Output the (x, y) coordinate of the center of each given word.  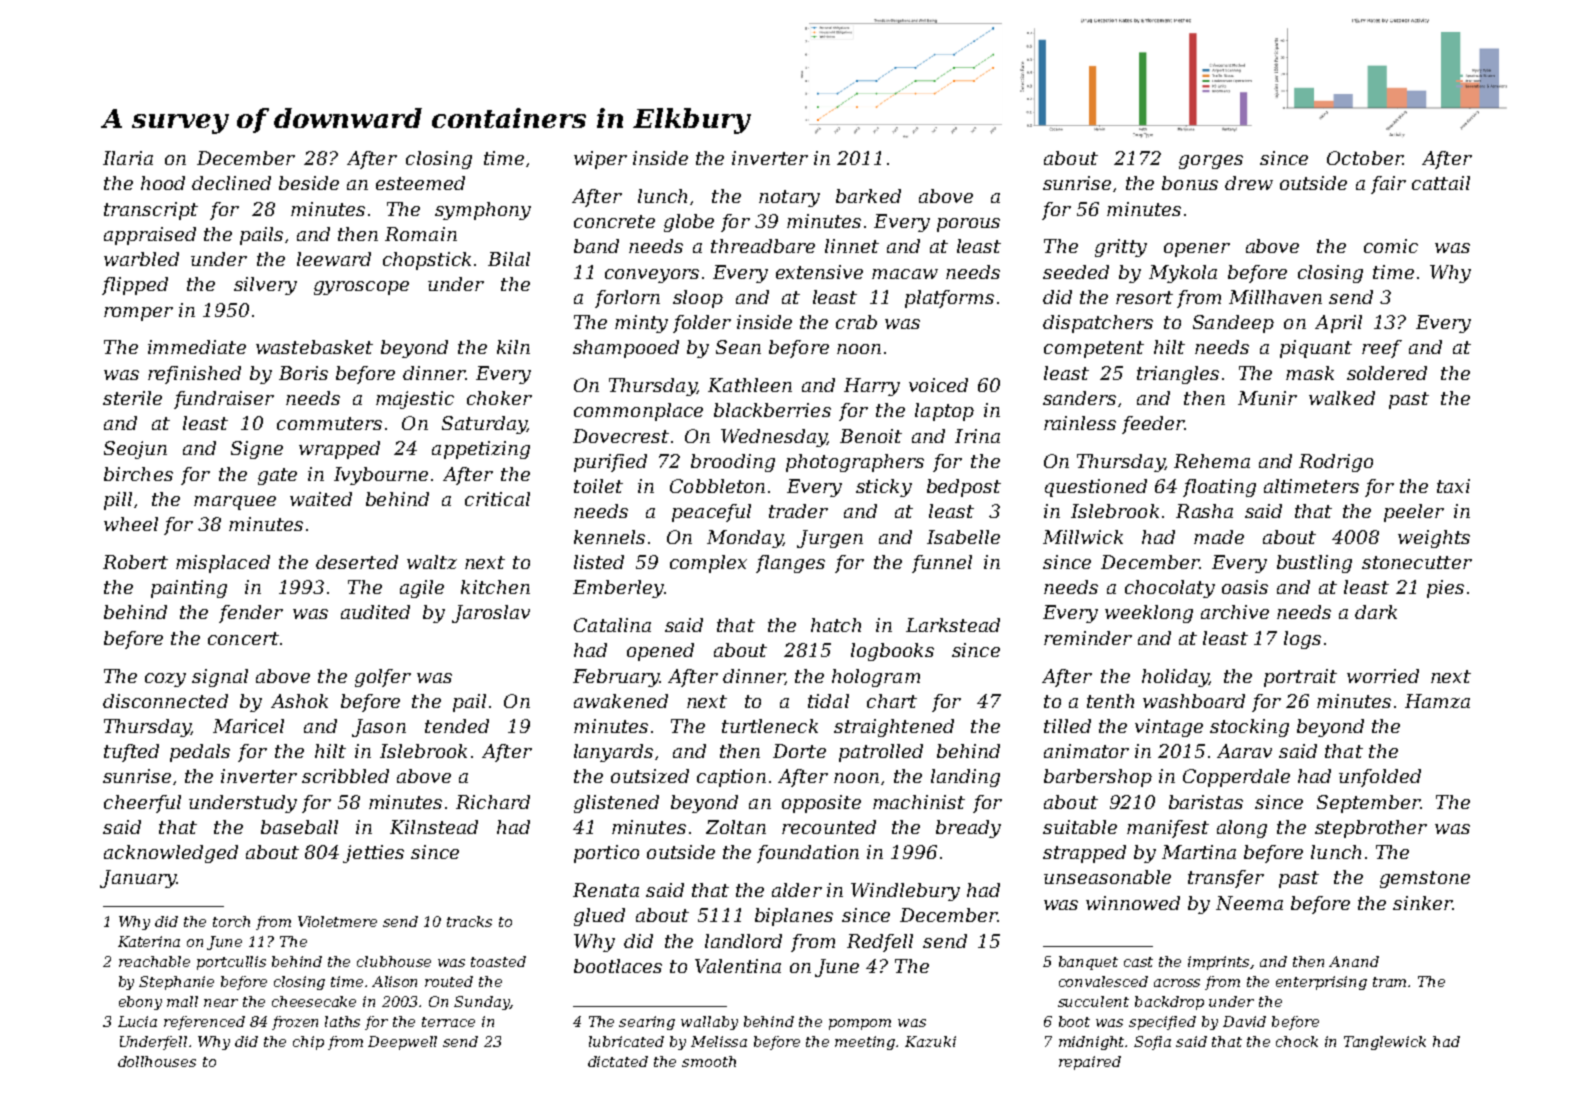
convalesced (1103, 981)
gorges (1211, 162)
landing (965, 778)
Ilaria (128, 158)
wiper (600, 160)
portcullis (231, 963)
